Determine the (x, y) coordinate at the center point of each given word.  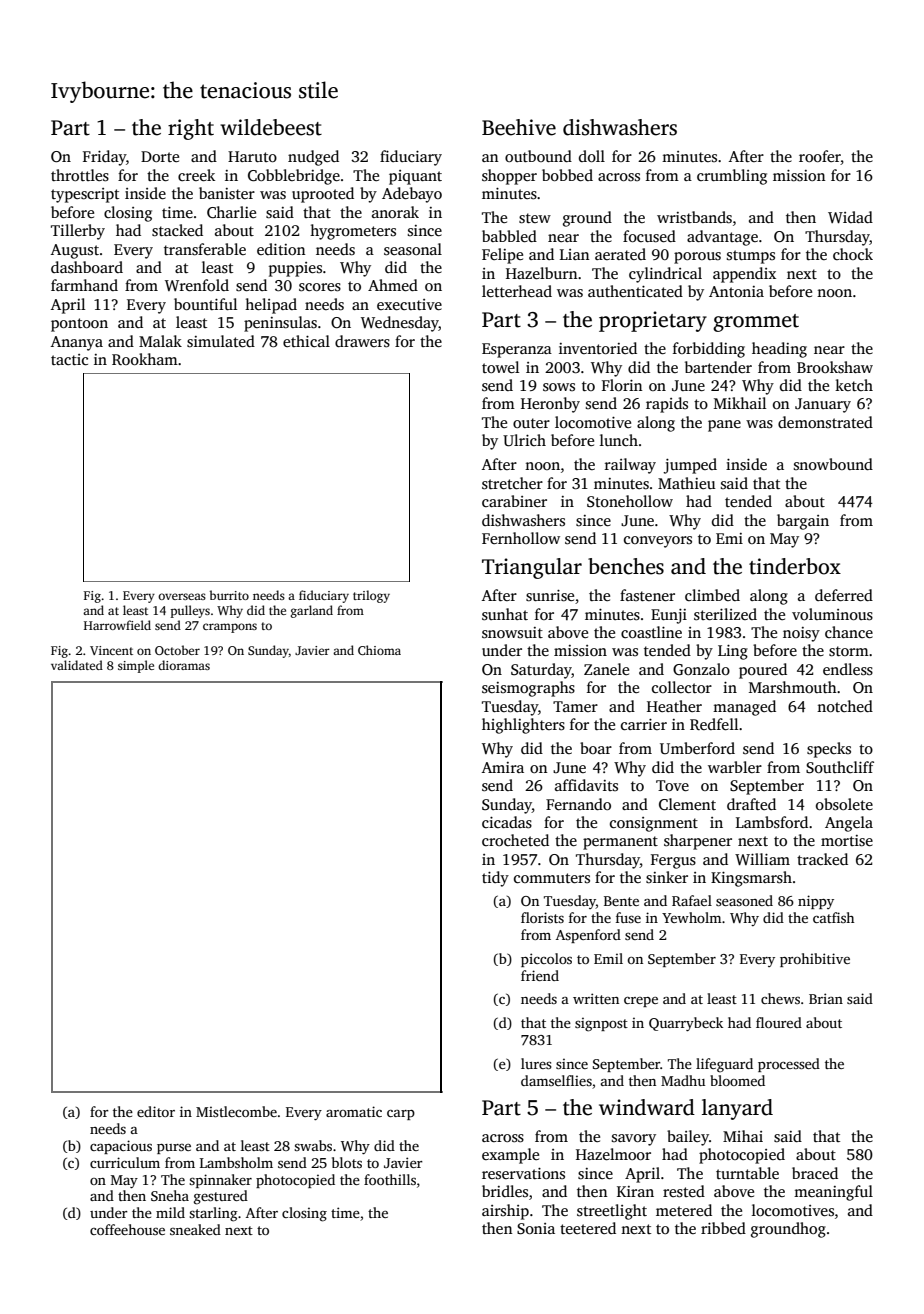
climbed (712, 595)
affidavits (586, 785)
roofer (820, 157)
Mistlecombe (236, 1111)
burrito (229, 595)
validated (77, 665)
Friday (104, 158)
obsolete (844, 804)
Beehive (519, 127)
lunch (619, 440)
